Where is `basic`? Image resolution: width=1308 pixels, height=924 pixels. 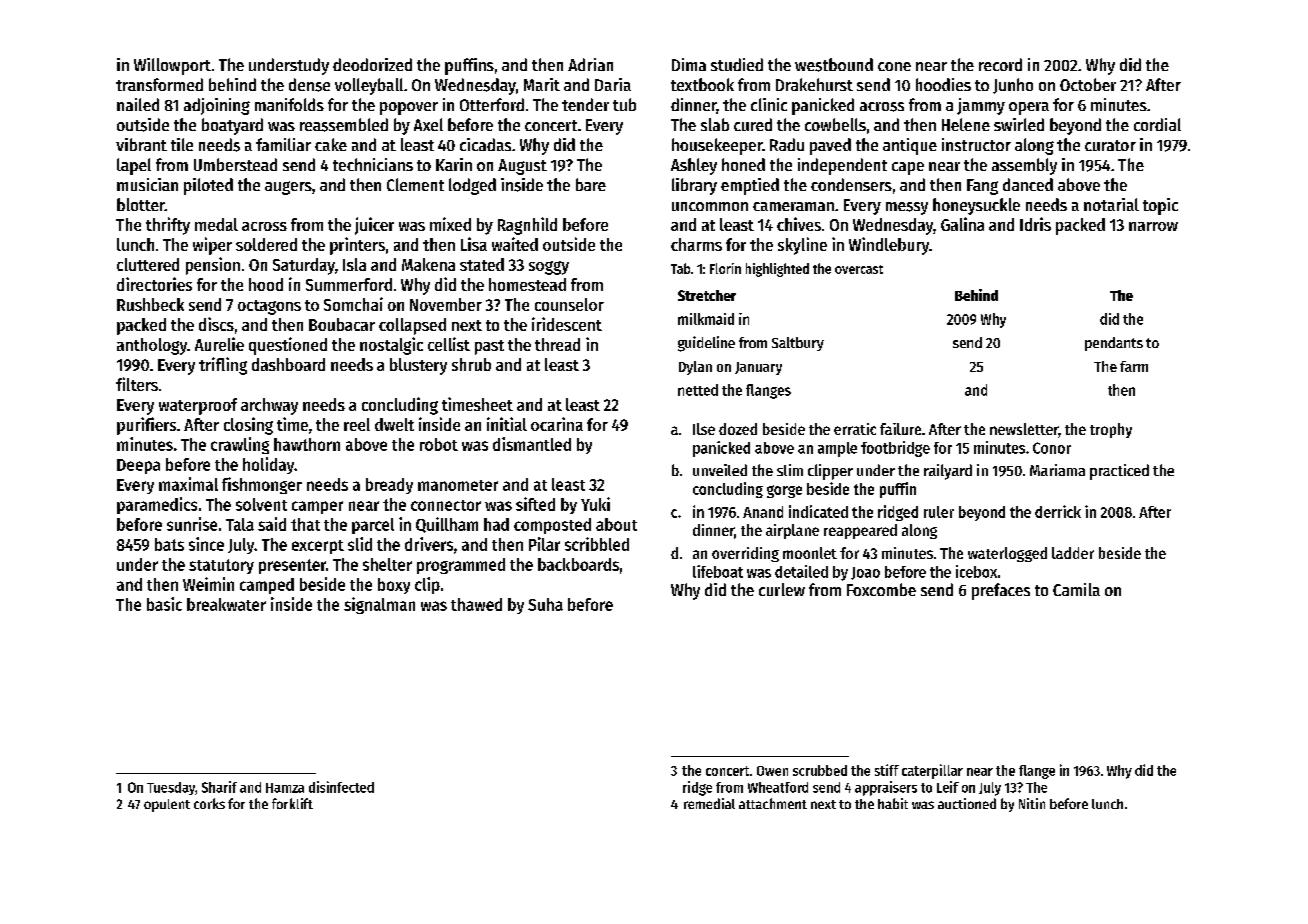
basic is located at coordinates (164, 604).
